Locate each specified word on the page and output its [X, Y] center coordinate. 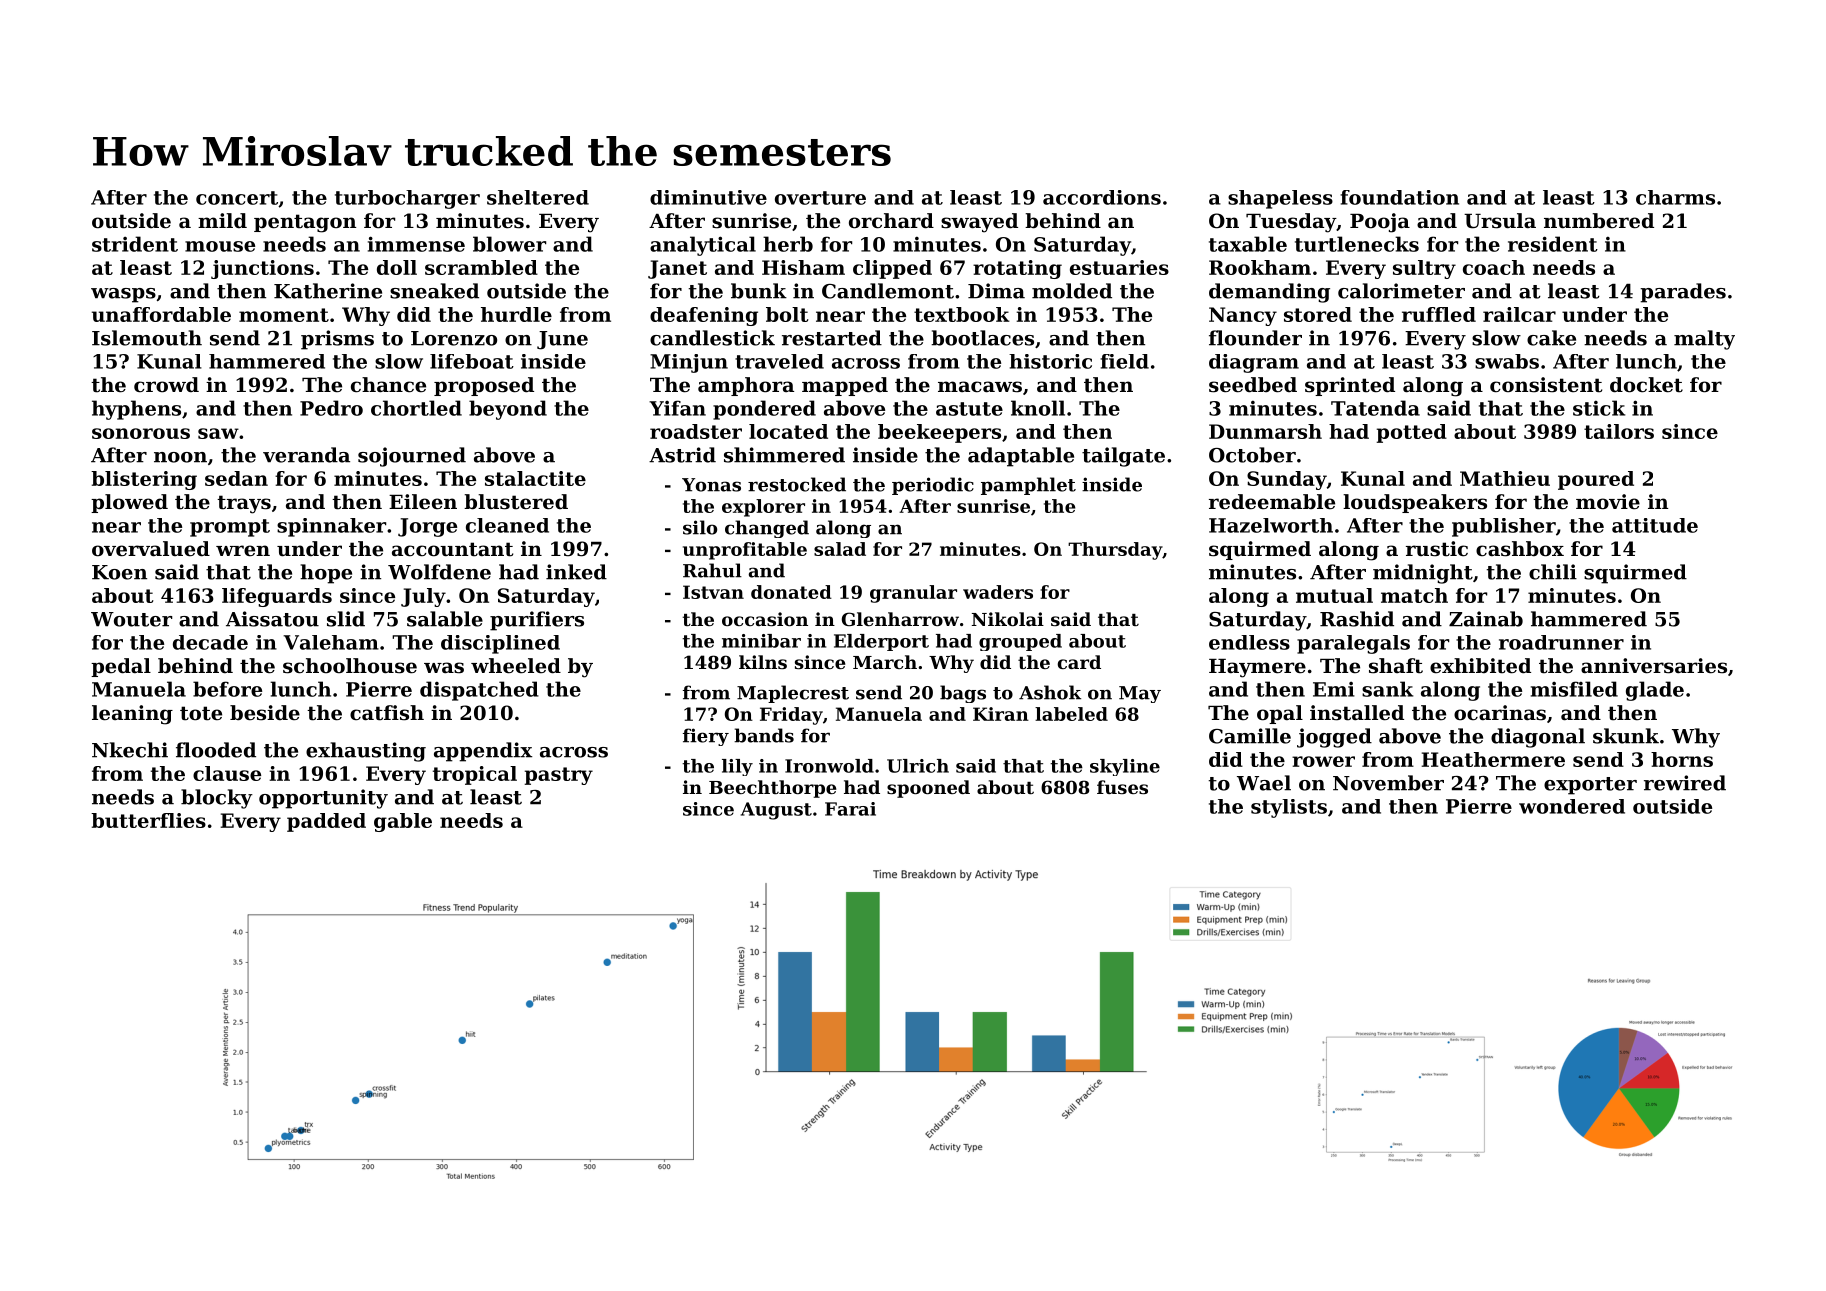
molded [1072, 291]
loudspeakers [1415, 503]
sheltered [538, 197]
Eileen [423, 502]
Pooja [1380, 223]
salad [840, 549]
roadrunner [1561, 642]
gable [403, 822]
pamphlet [1028, 486]
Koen [119, 572]
